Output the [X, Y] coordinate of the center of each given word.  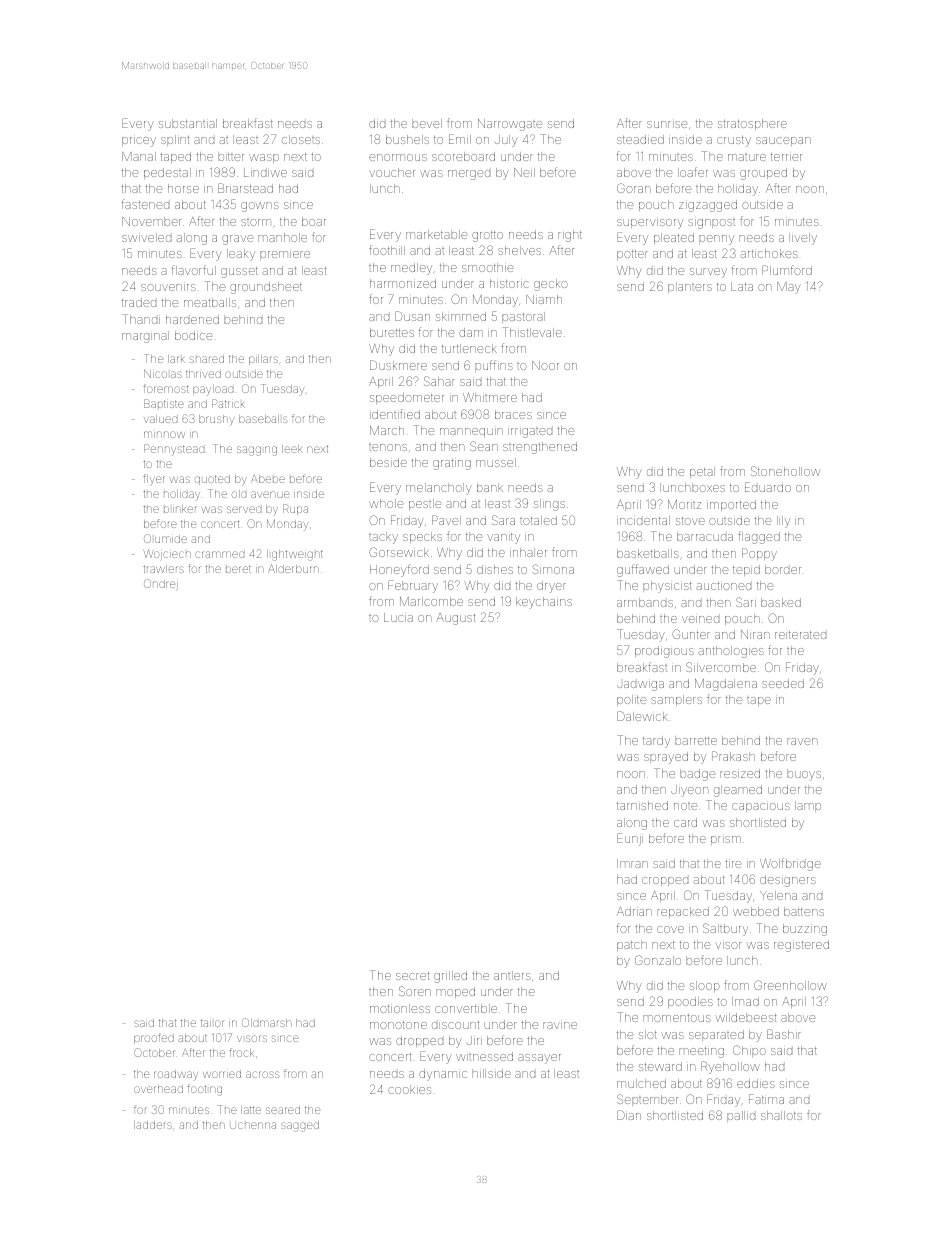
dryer [551, 587]
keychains [544, 603]
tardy [656, 742]
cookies [409, 1089]
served [244, 509]
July [506, 141]
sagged [300, 1126]
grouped [763, 174]
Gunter [691, 634]
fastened [145, 204]
